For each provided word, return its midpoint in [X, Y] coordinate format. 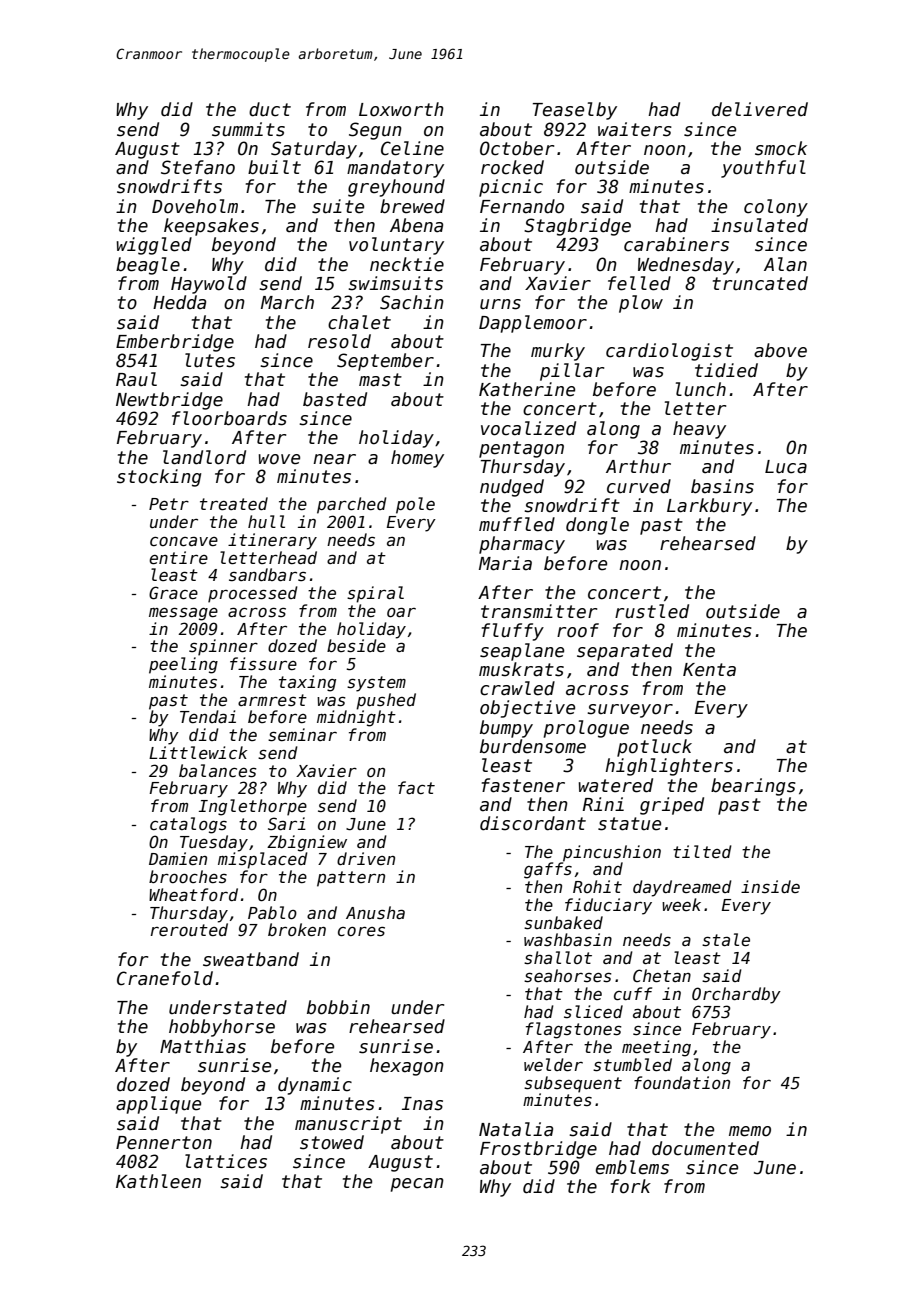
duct [270, 109]
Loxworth [401, 109]
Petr [169, 504]
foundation [682, 1082]
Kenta [709, 670]
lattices [226, 1161]
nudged [512, 488]
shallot [558, 958]
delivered [760, 109]
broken [297, 929]
